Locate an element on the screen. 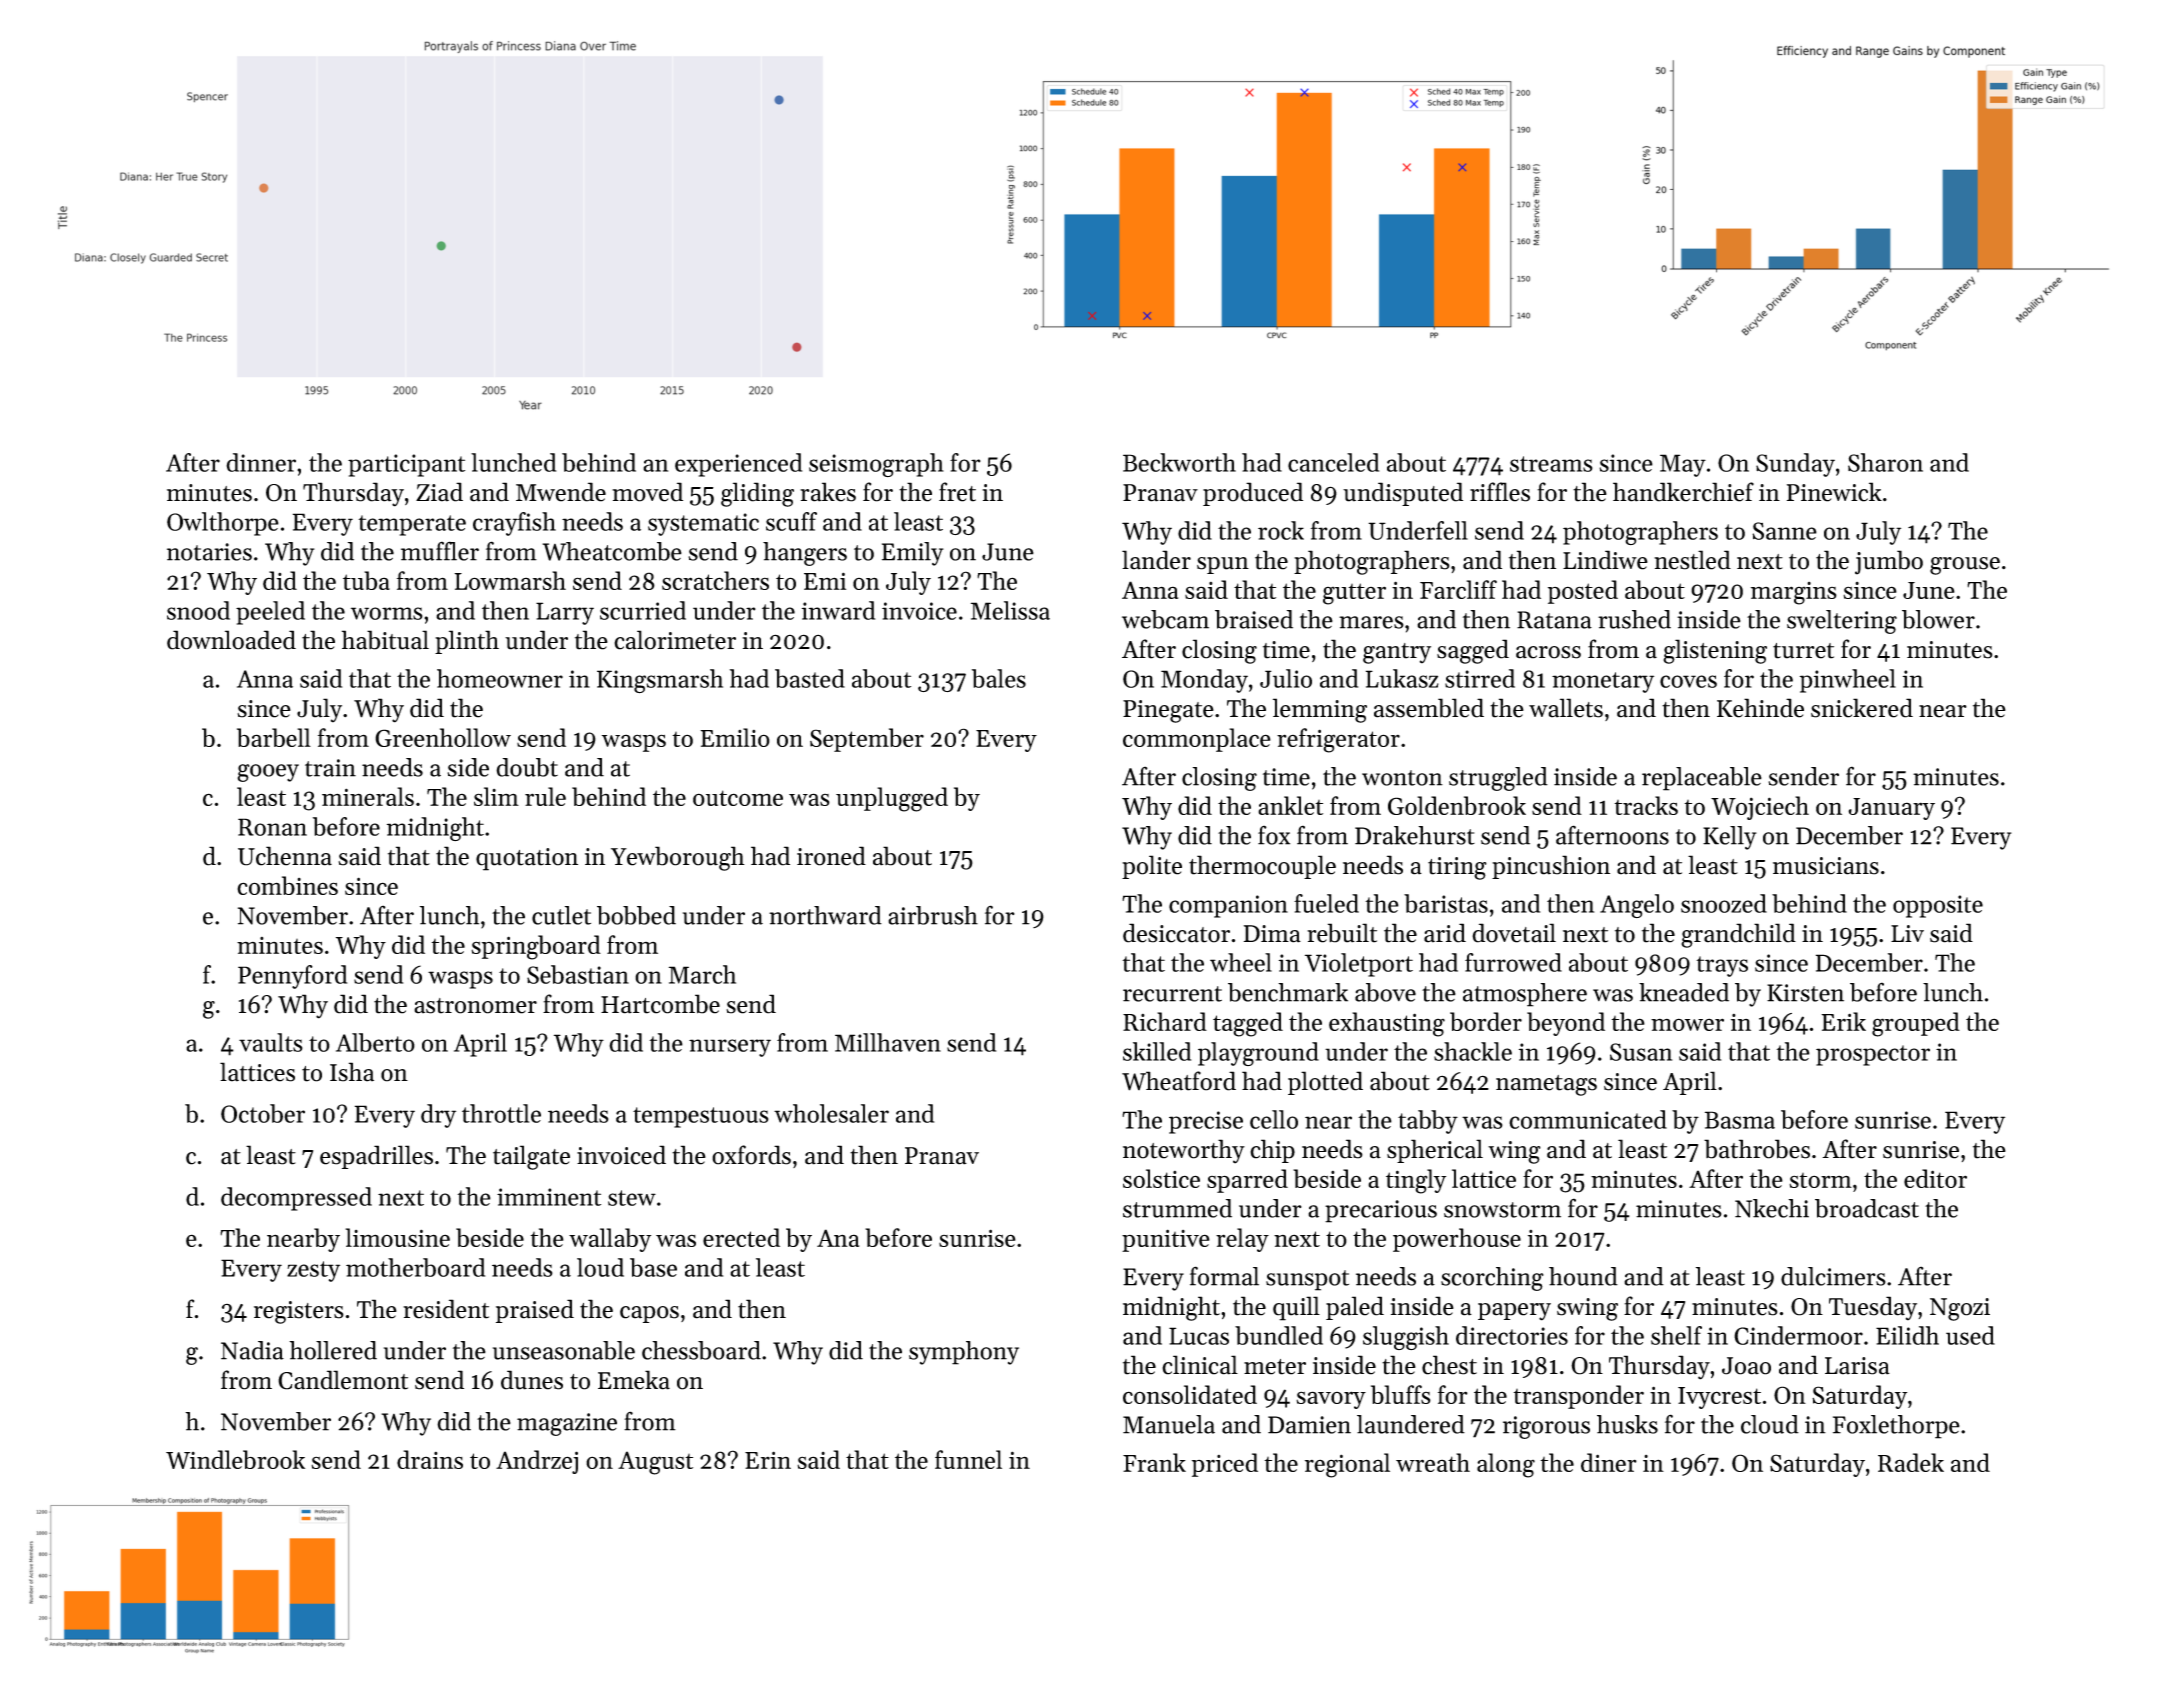  diner is located at coordinates (1609, 1462).
